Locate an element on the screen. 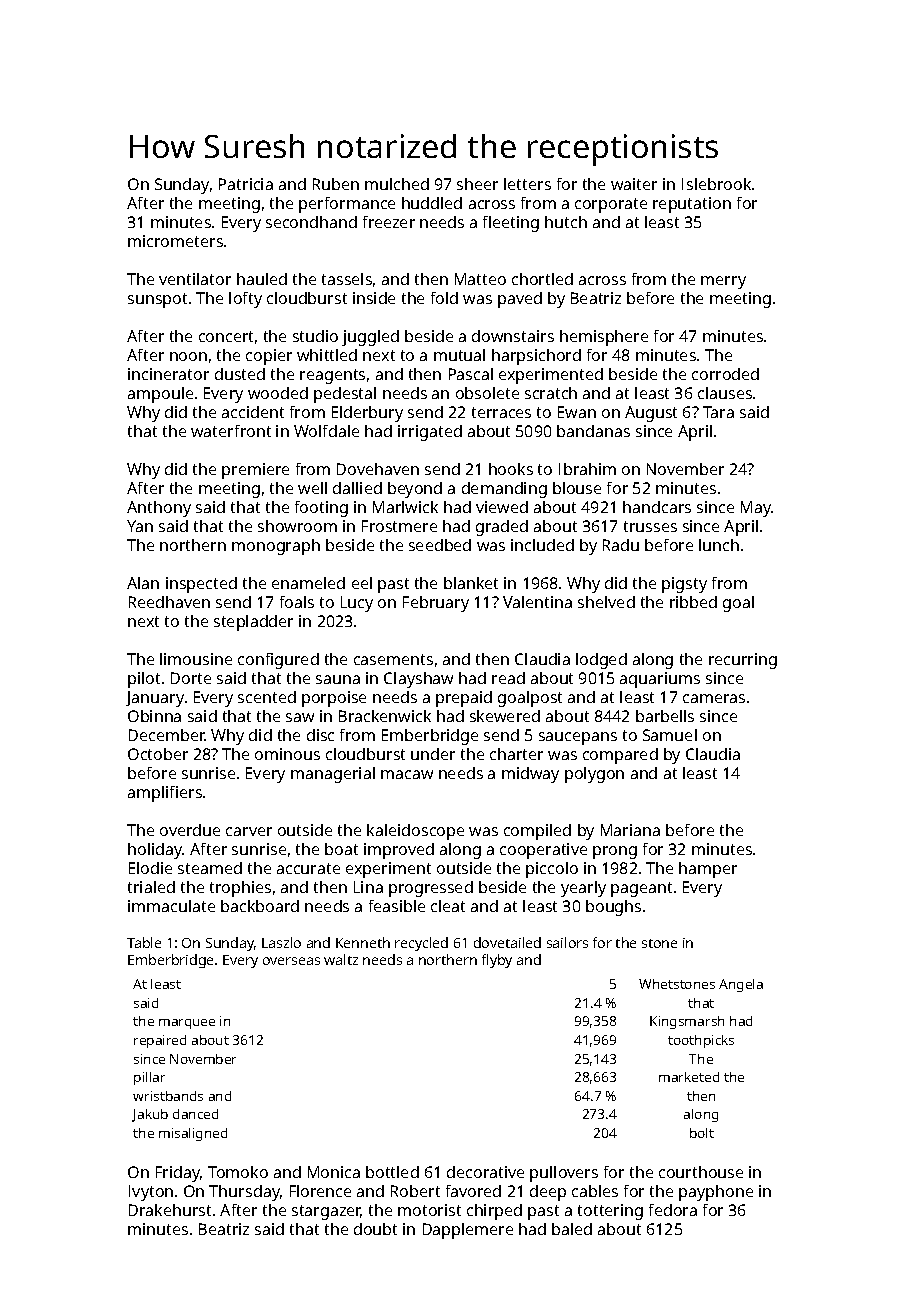  flyby is located at coordinates (497, 961).
